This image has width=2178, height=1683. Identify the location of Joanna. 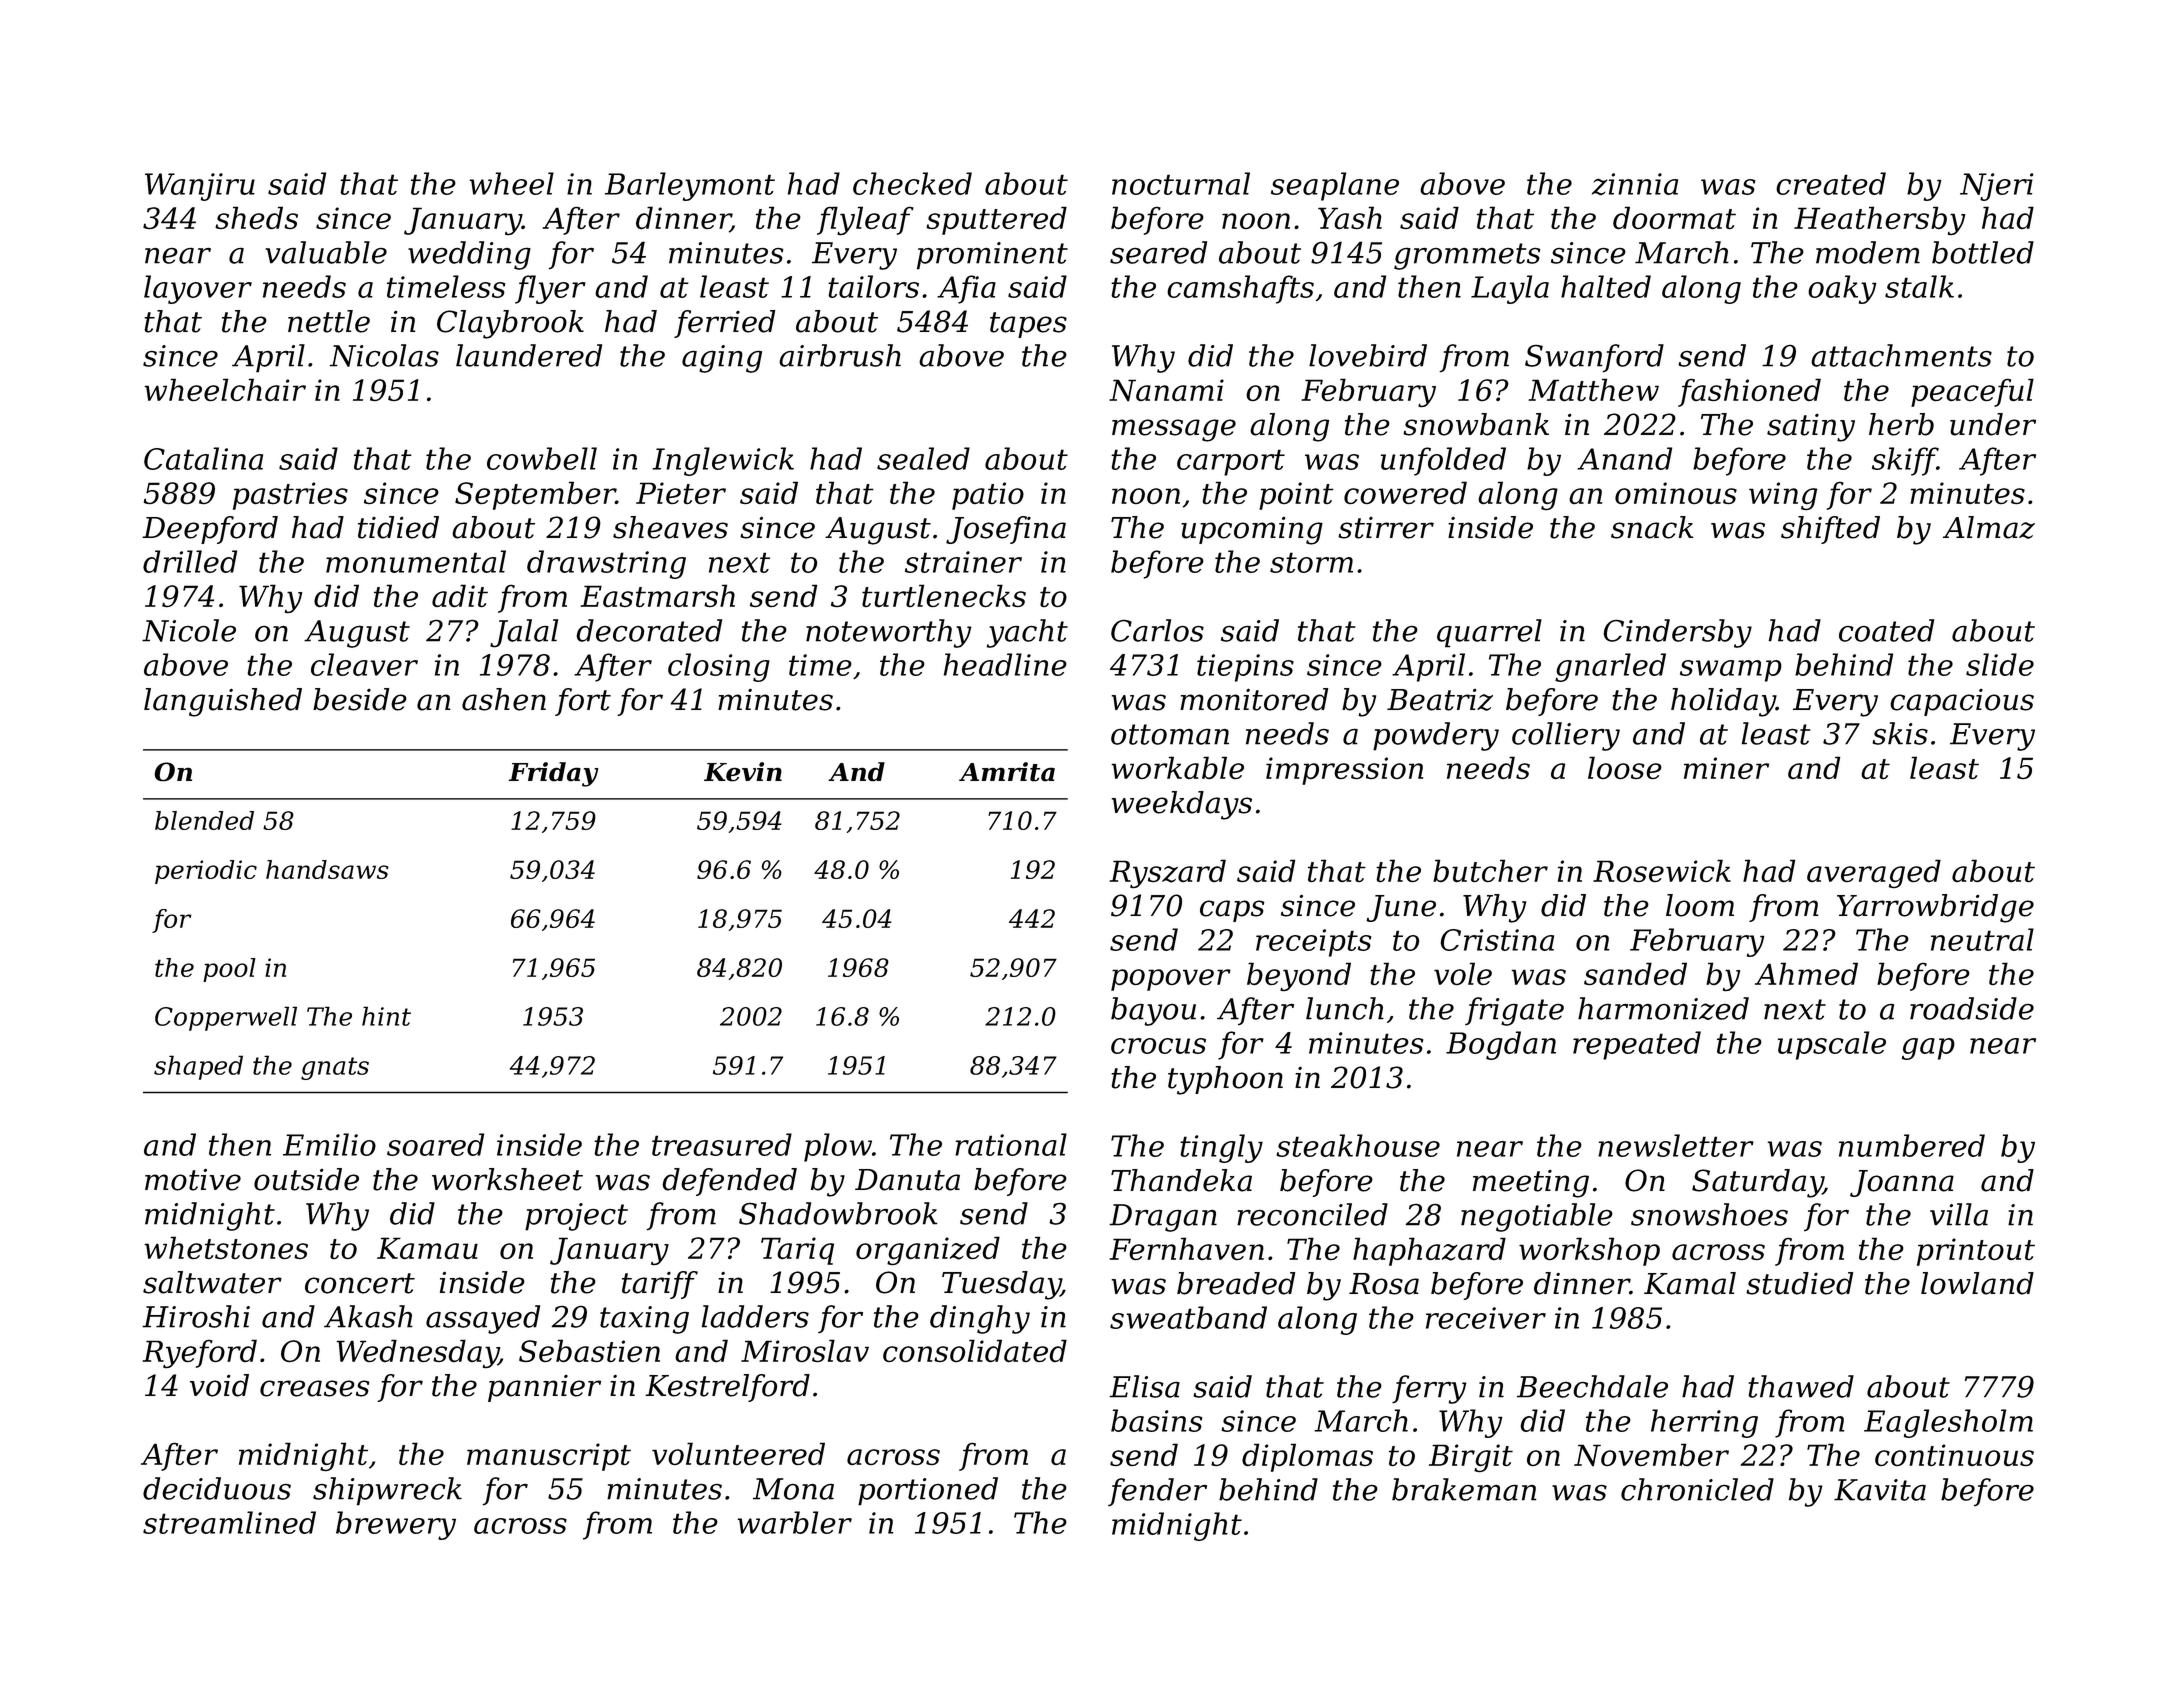
(1902, 1183).
